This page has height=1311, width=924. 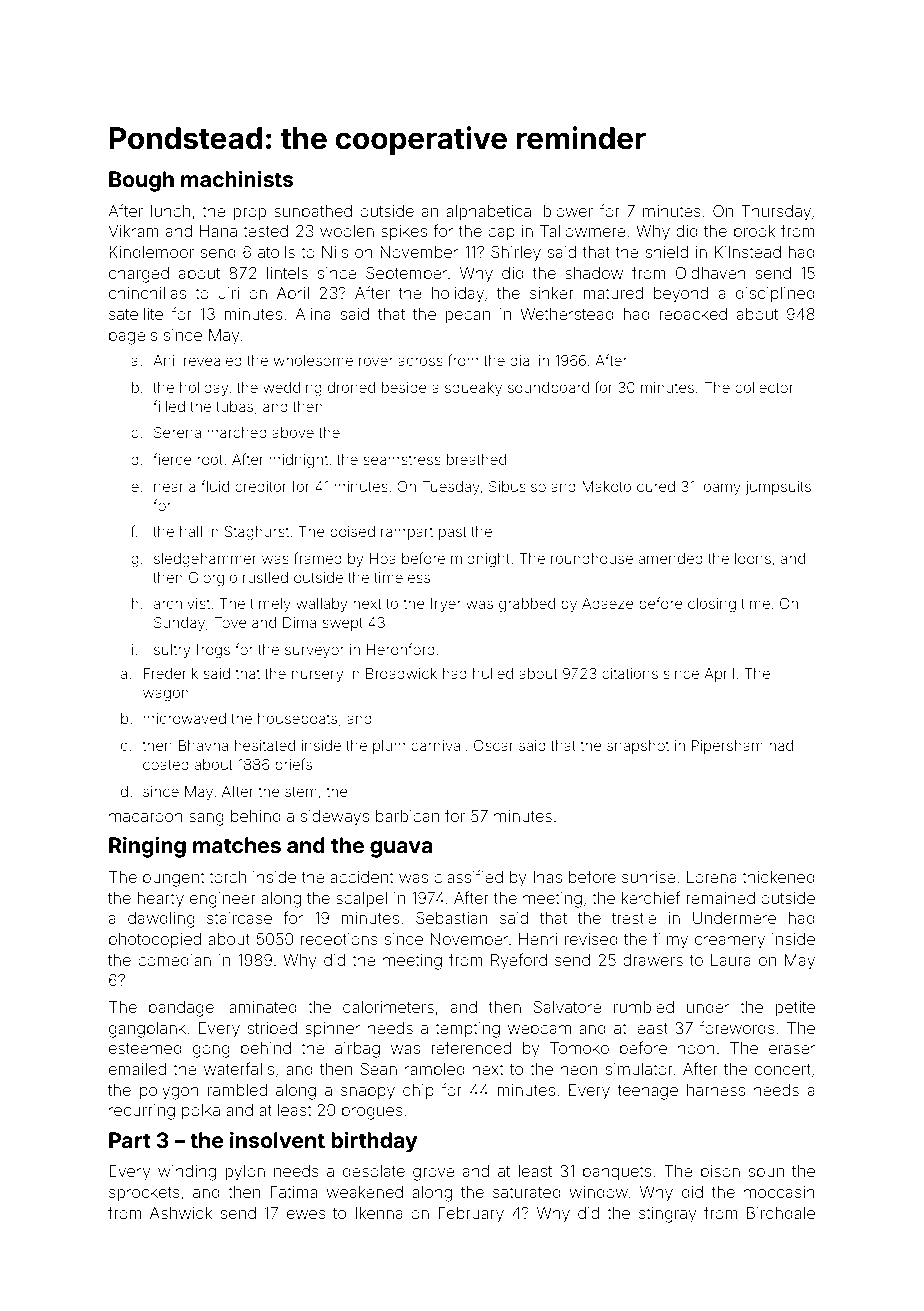 I want to click on atolls, so click(x=276, y=252).
